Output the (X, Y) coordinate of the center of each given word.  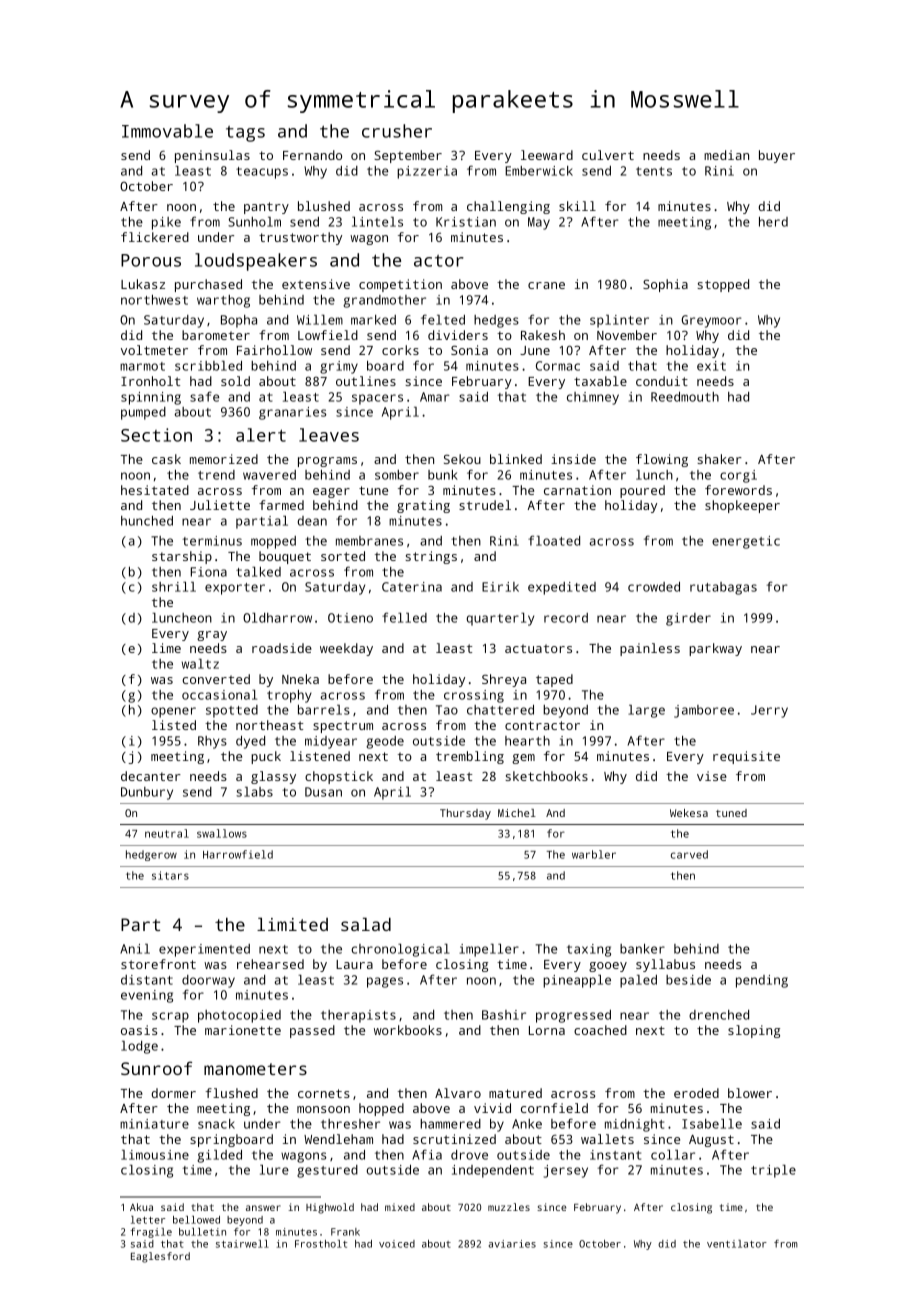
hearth (527, 741)
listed (174, 725)
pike (166, 223)
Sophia (665, 285)
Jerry (769, 711)
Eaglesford (160, 1257)
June (535, 350)
